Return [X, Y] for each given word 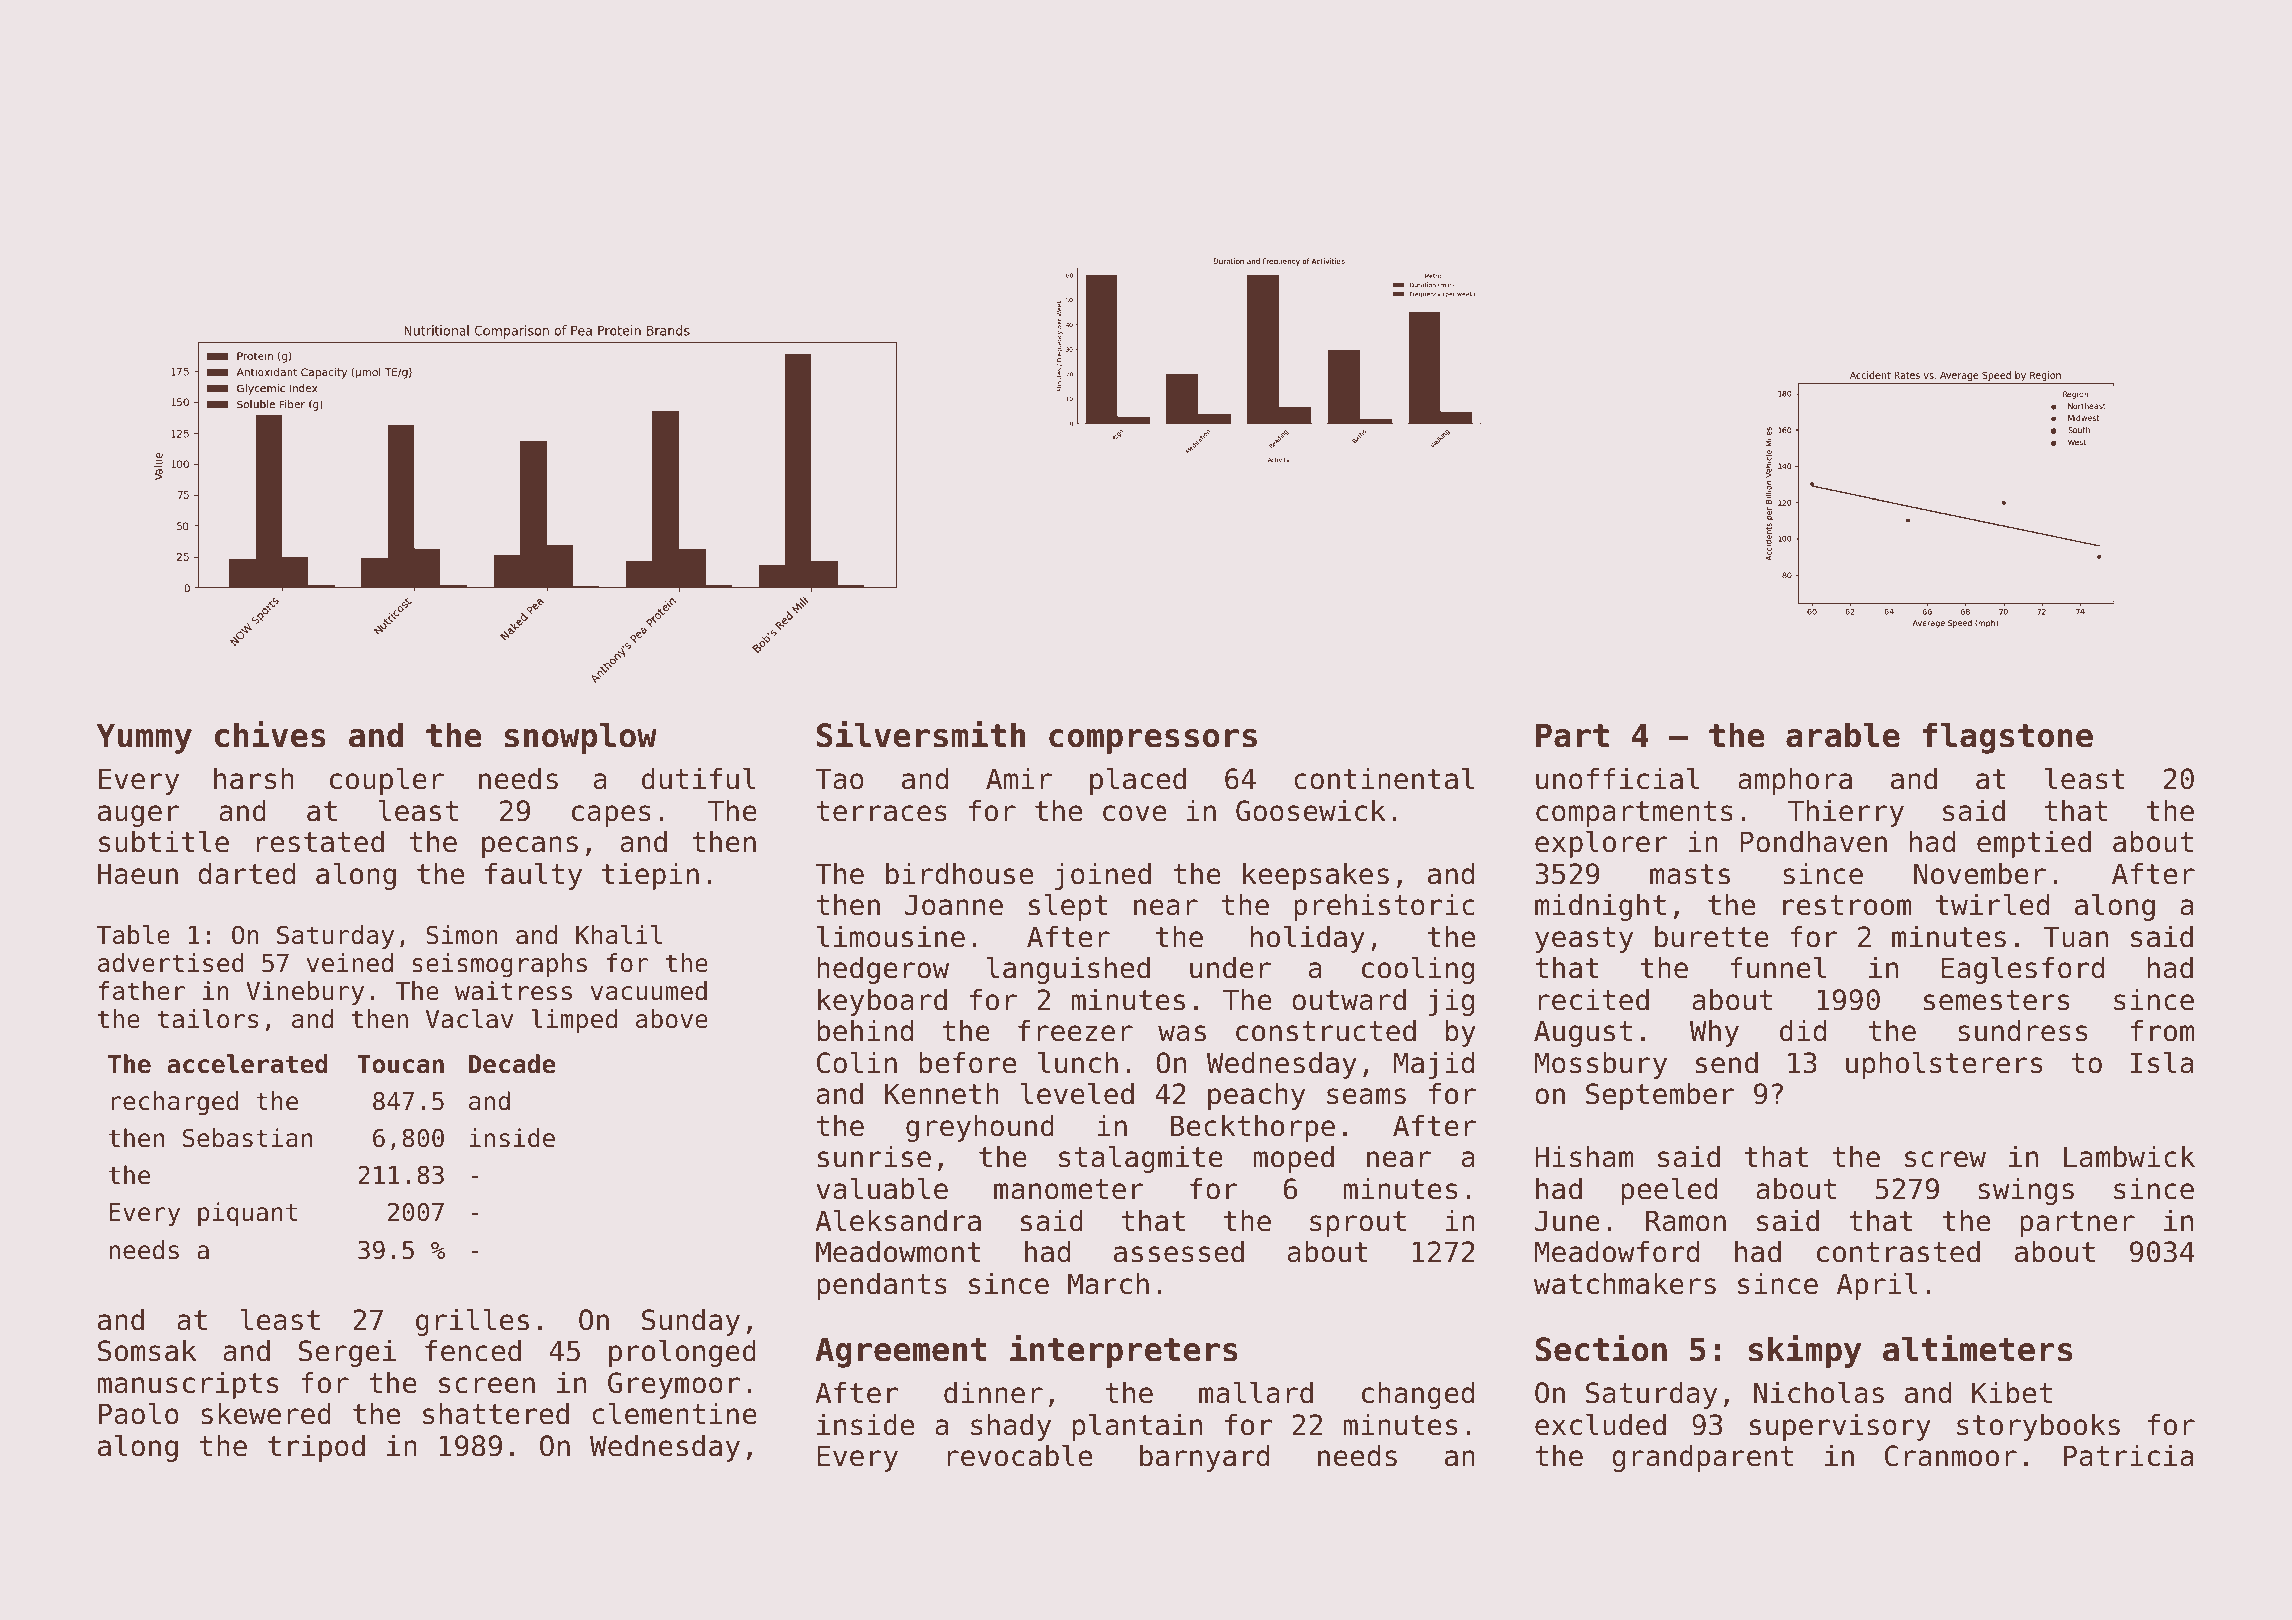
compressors [1153, 741]
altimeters [1977, 1348]
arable [1843, 735]
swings [2026, 1191]
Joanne [954, 905]
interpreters [1124, 1351]
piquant [247, 1214]
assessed [1179, 1252]
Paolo [139, 1413]
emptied [2034, 844]
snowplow [580, 738]
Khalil [619, 935]
